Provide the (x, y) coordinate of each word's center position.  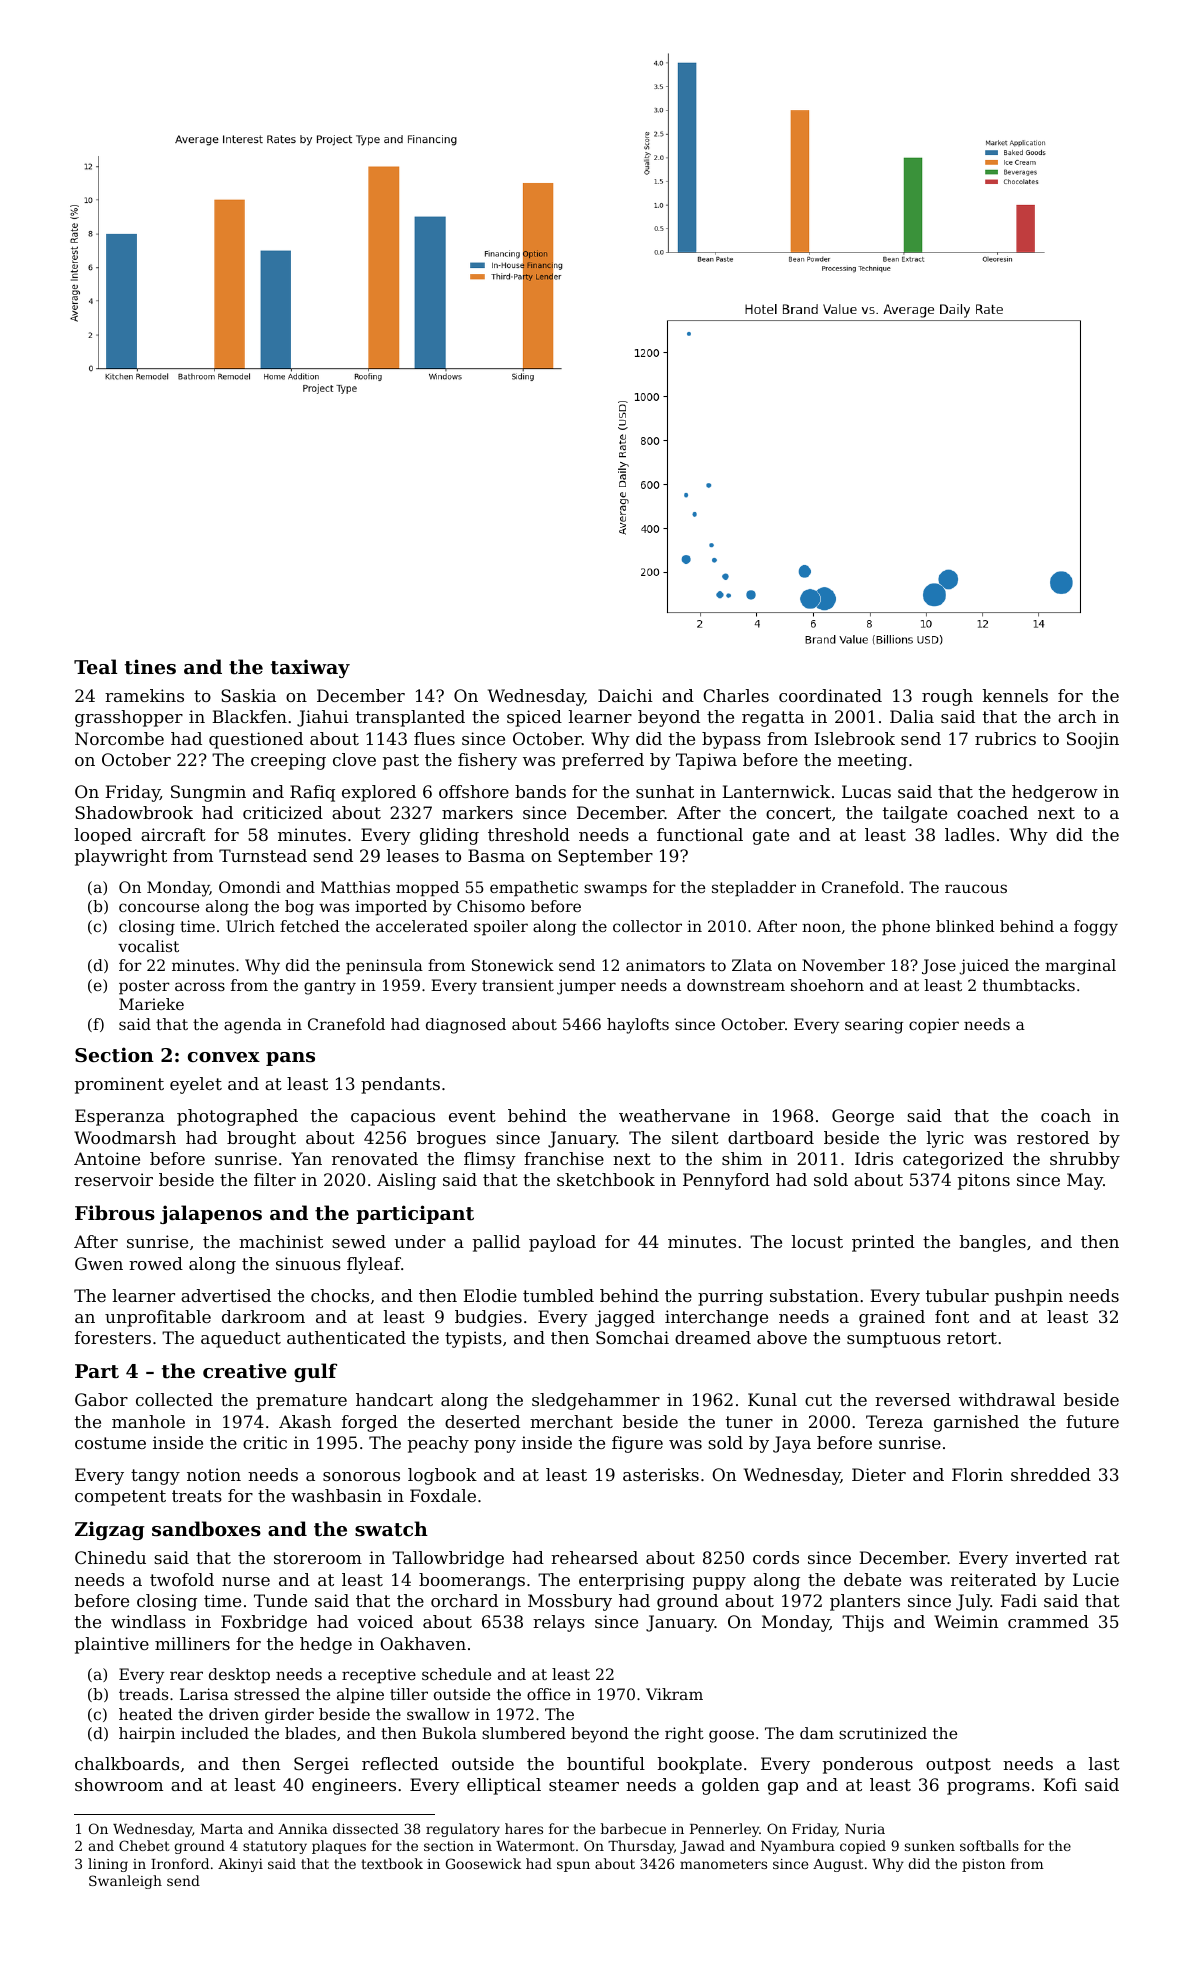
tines (150, 667)
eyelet (196, 1085)
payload (562, 1243)
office (548, 1694)
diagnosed (466, 1026)
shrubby (1085, 1160)
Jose (939, 966)
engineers (354, 1786)
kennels (1015, 695)
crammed (1048, 1621)
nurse (246, 1581)
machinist (281, 1241)
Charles (736, 695)
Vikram (674, 1694)
